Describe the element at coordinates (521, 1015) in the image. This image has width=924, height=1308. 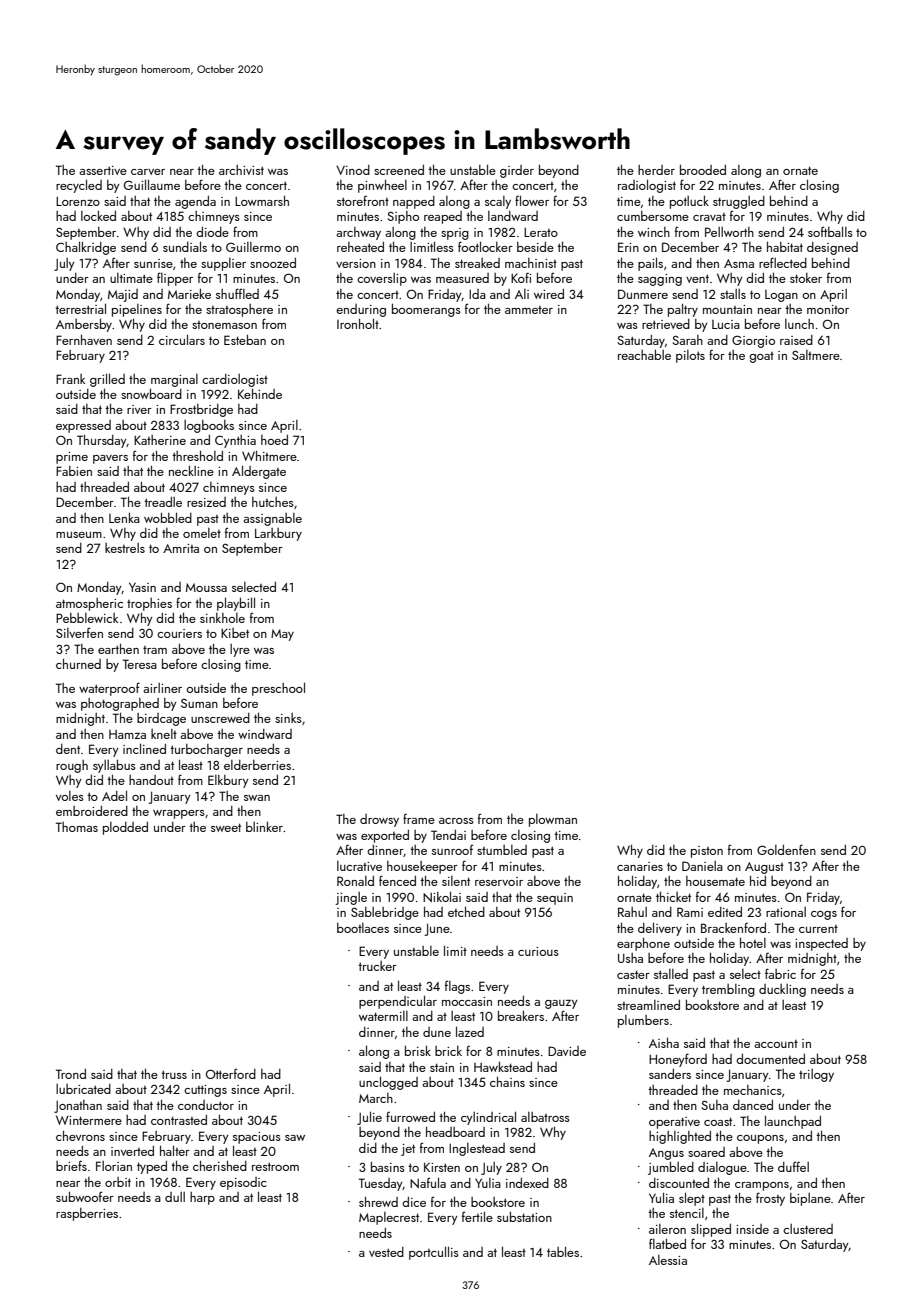
I see `breakers` at that location.
